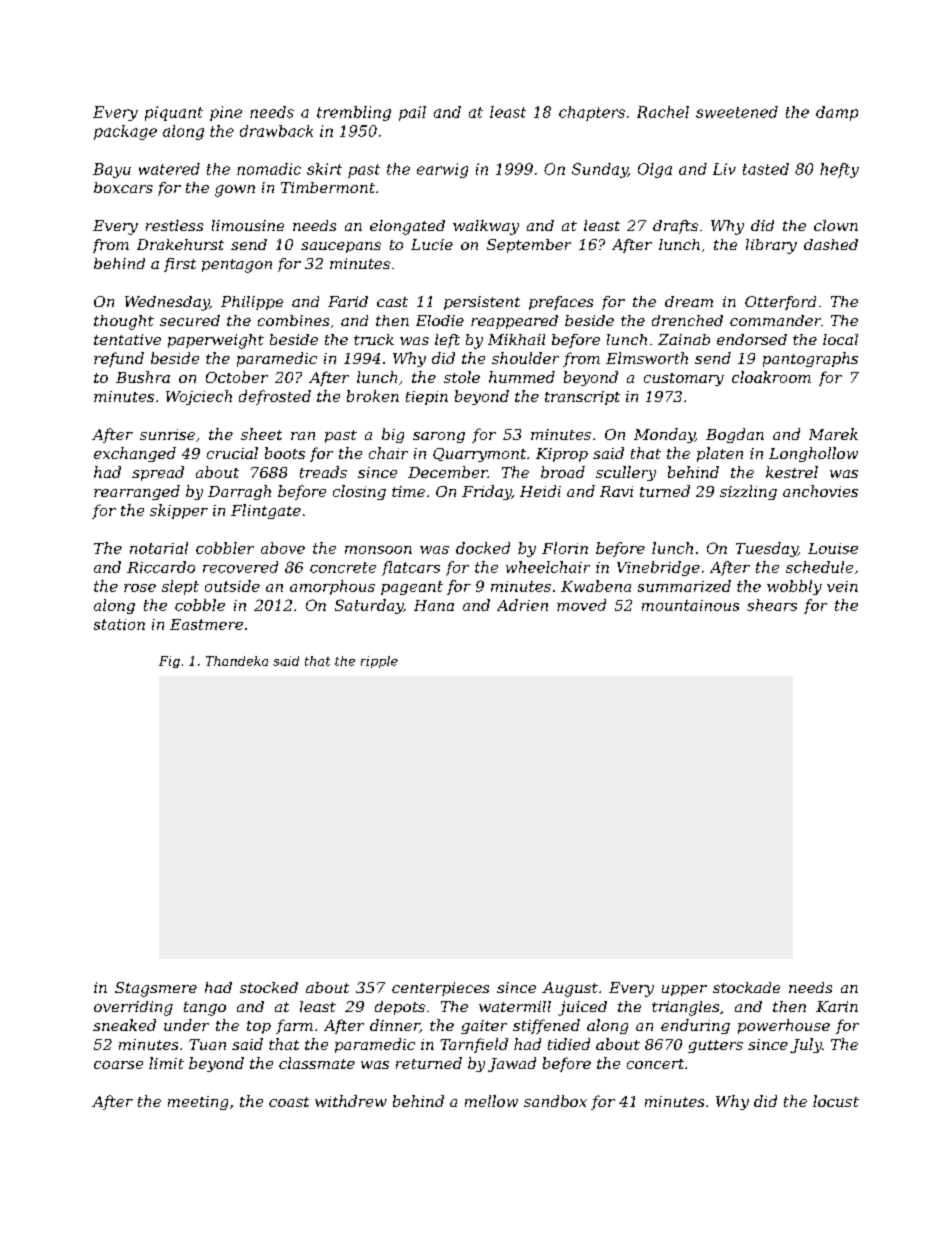 Image resolution: width=952 pixels, height=1233 pixels. What do you see at coordinates (592, 113) in the document?
I see `chapters` at bounding box center [592, 113].
